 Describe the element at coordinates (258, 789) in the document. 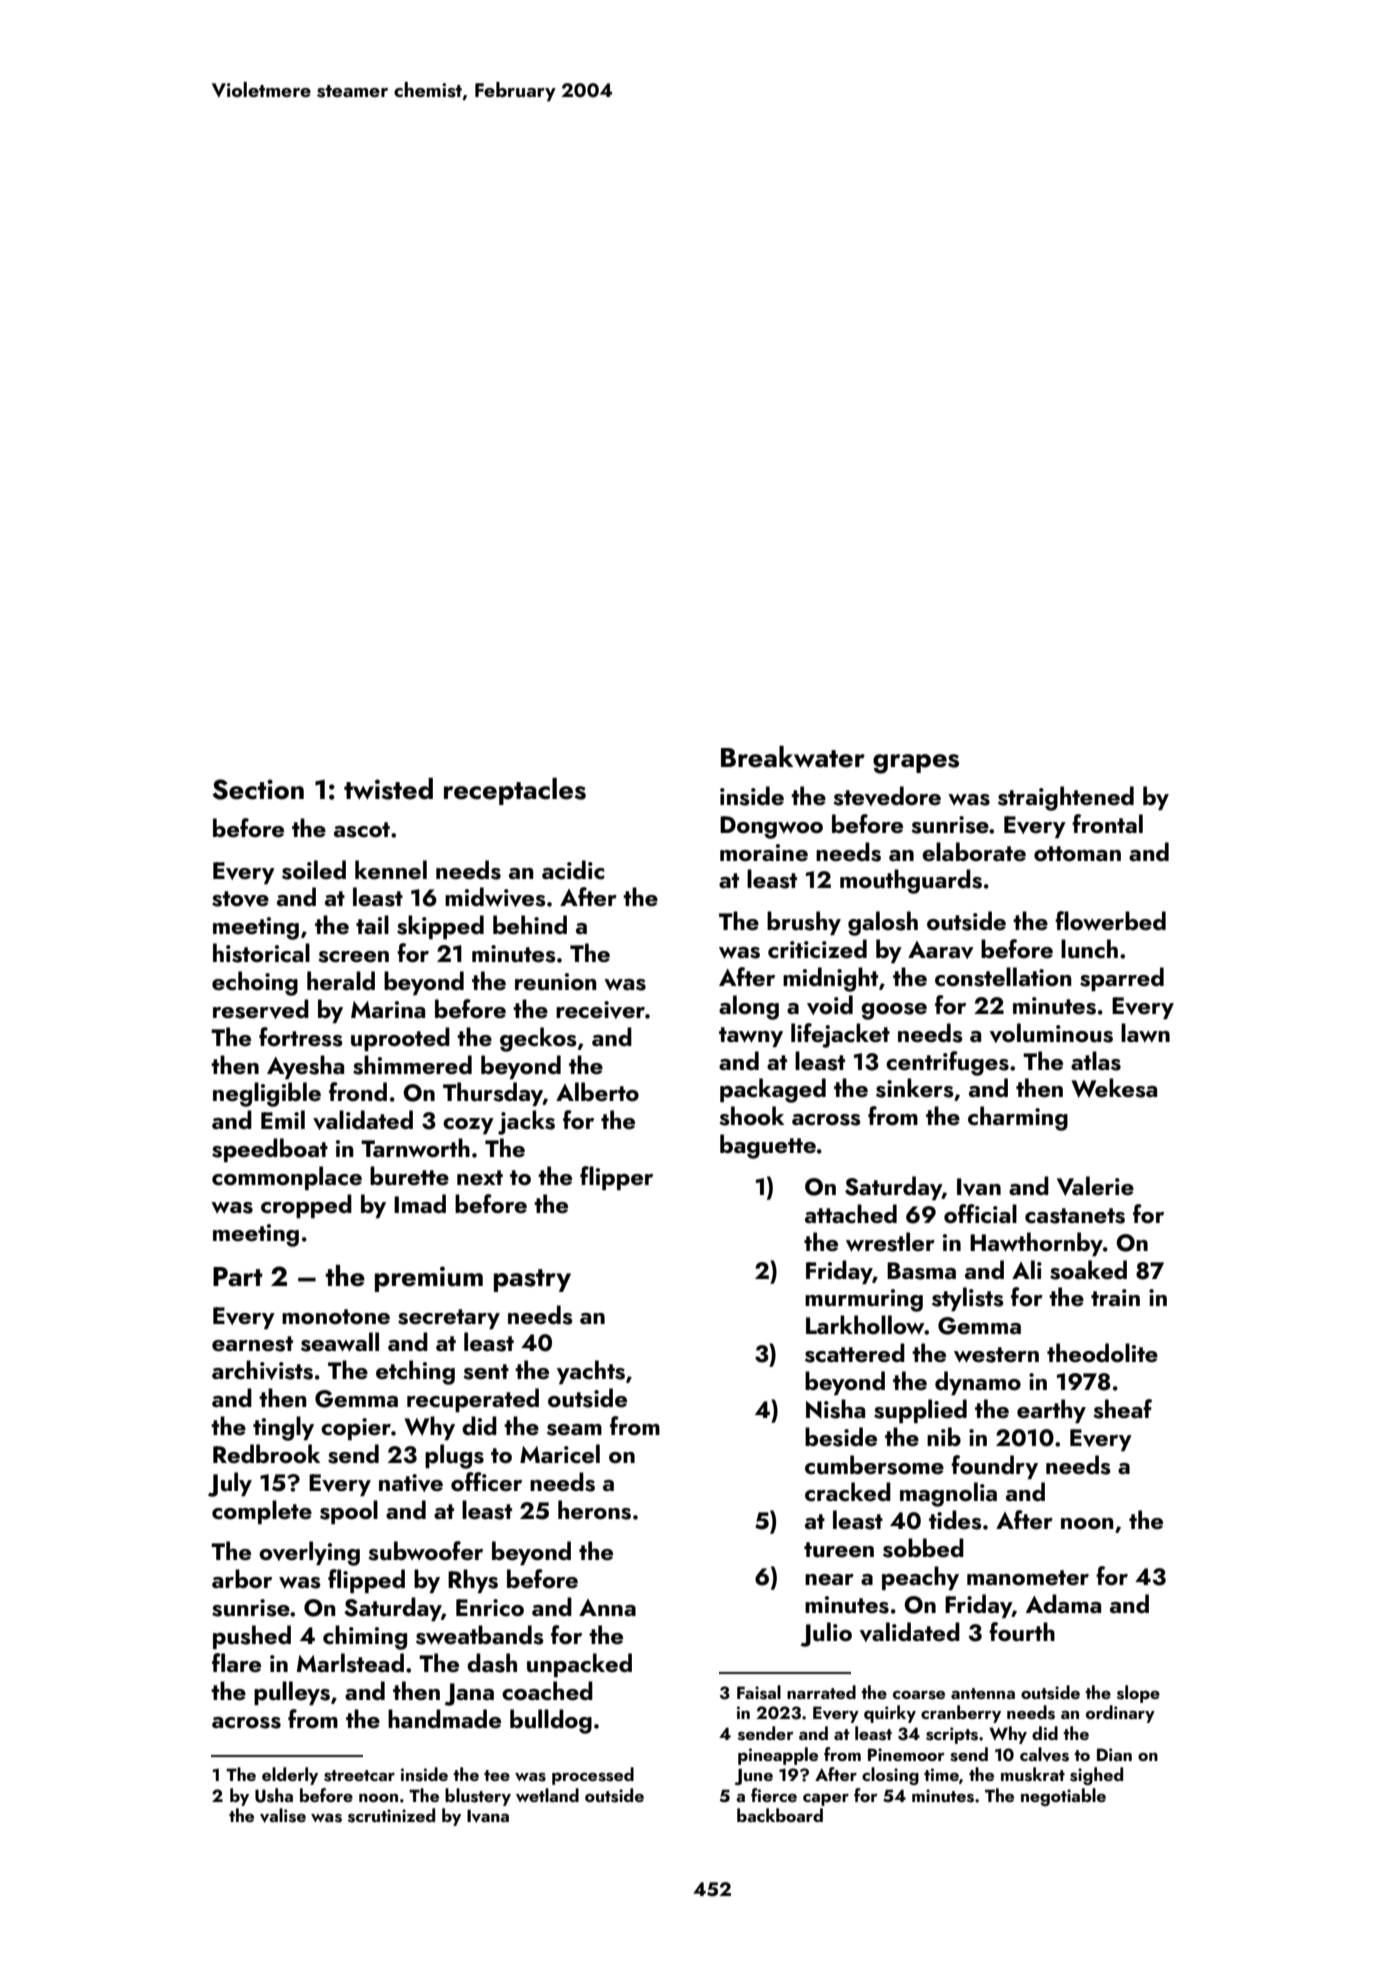

I see `Section` at that location.
